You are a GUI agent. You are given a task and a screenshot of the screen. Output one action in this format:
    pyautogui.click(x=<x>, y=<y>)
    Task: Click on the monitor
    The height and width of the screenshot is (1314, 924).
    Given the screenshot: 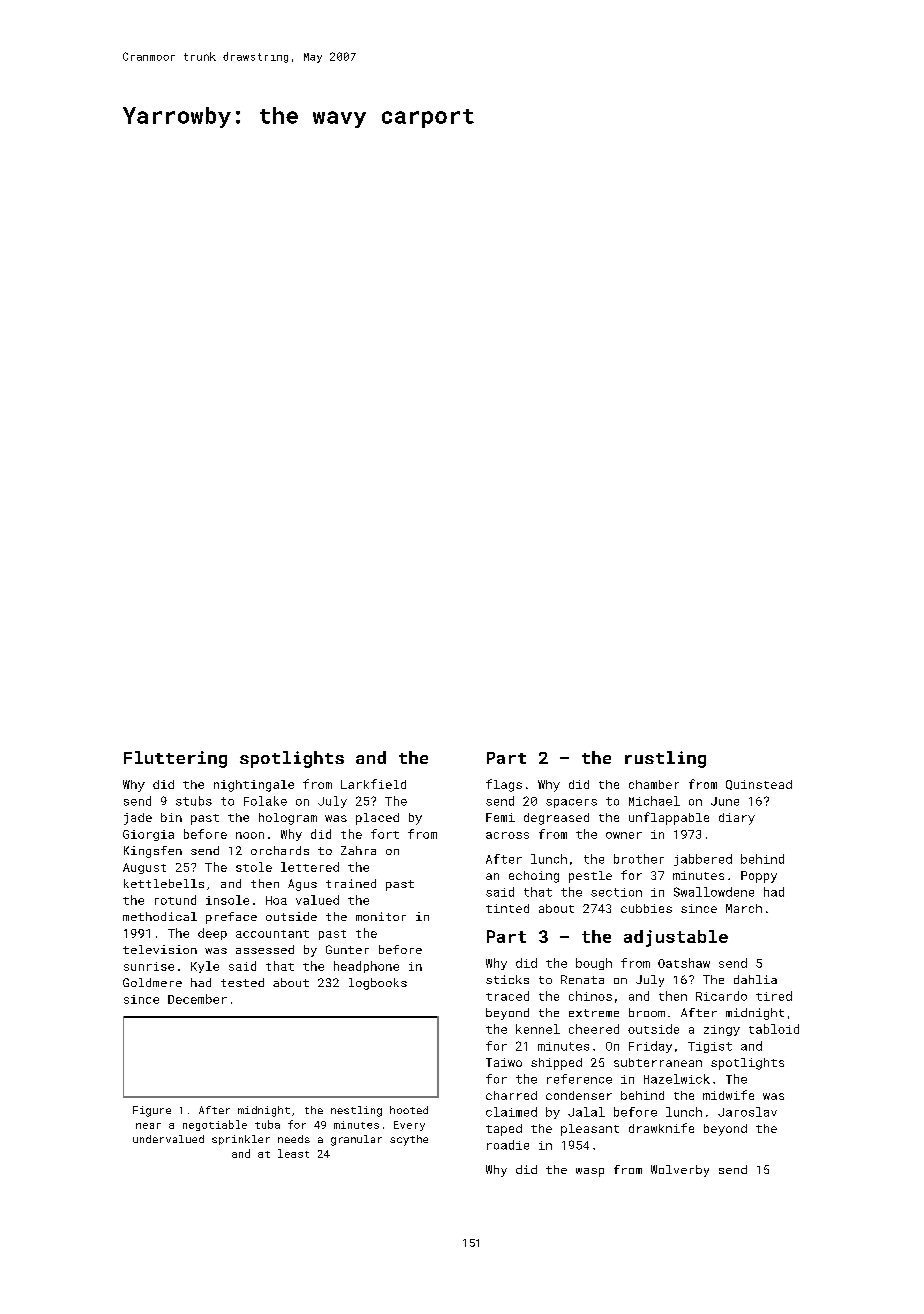 What is the action you would take?
    pyautogui.click(x=381, y=916)
